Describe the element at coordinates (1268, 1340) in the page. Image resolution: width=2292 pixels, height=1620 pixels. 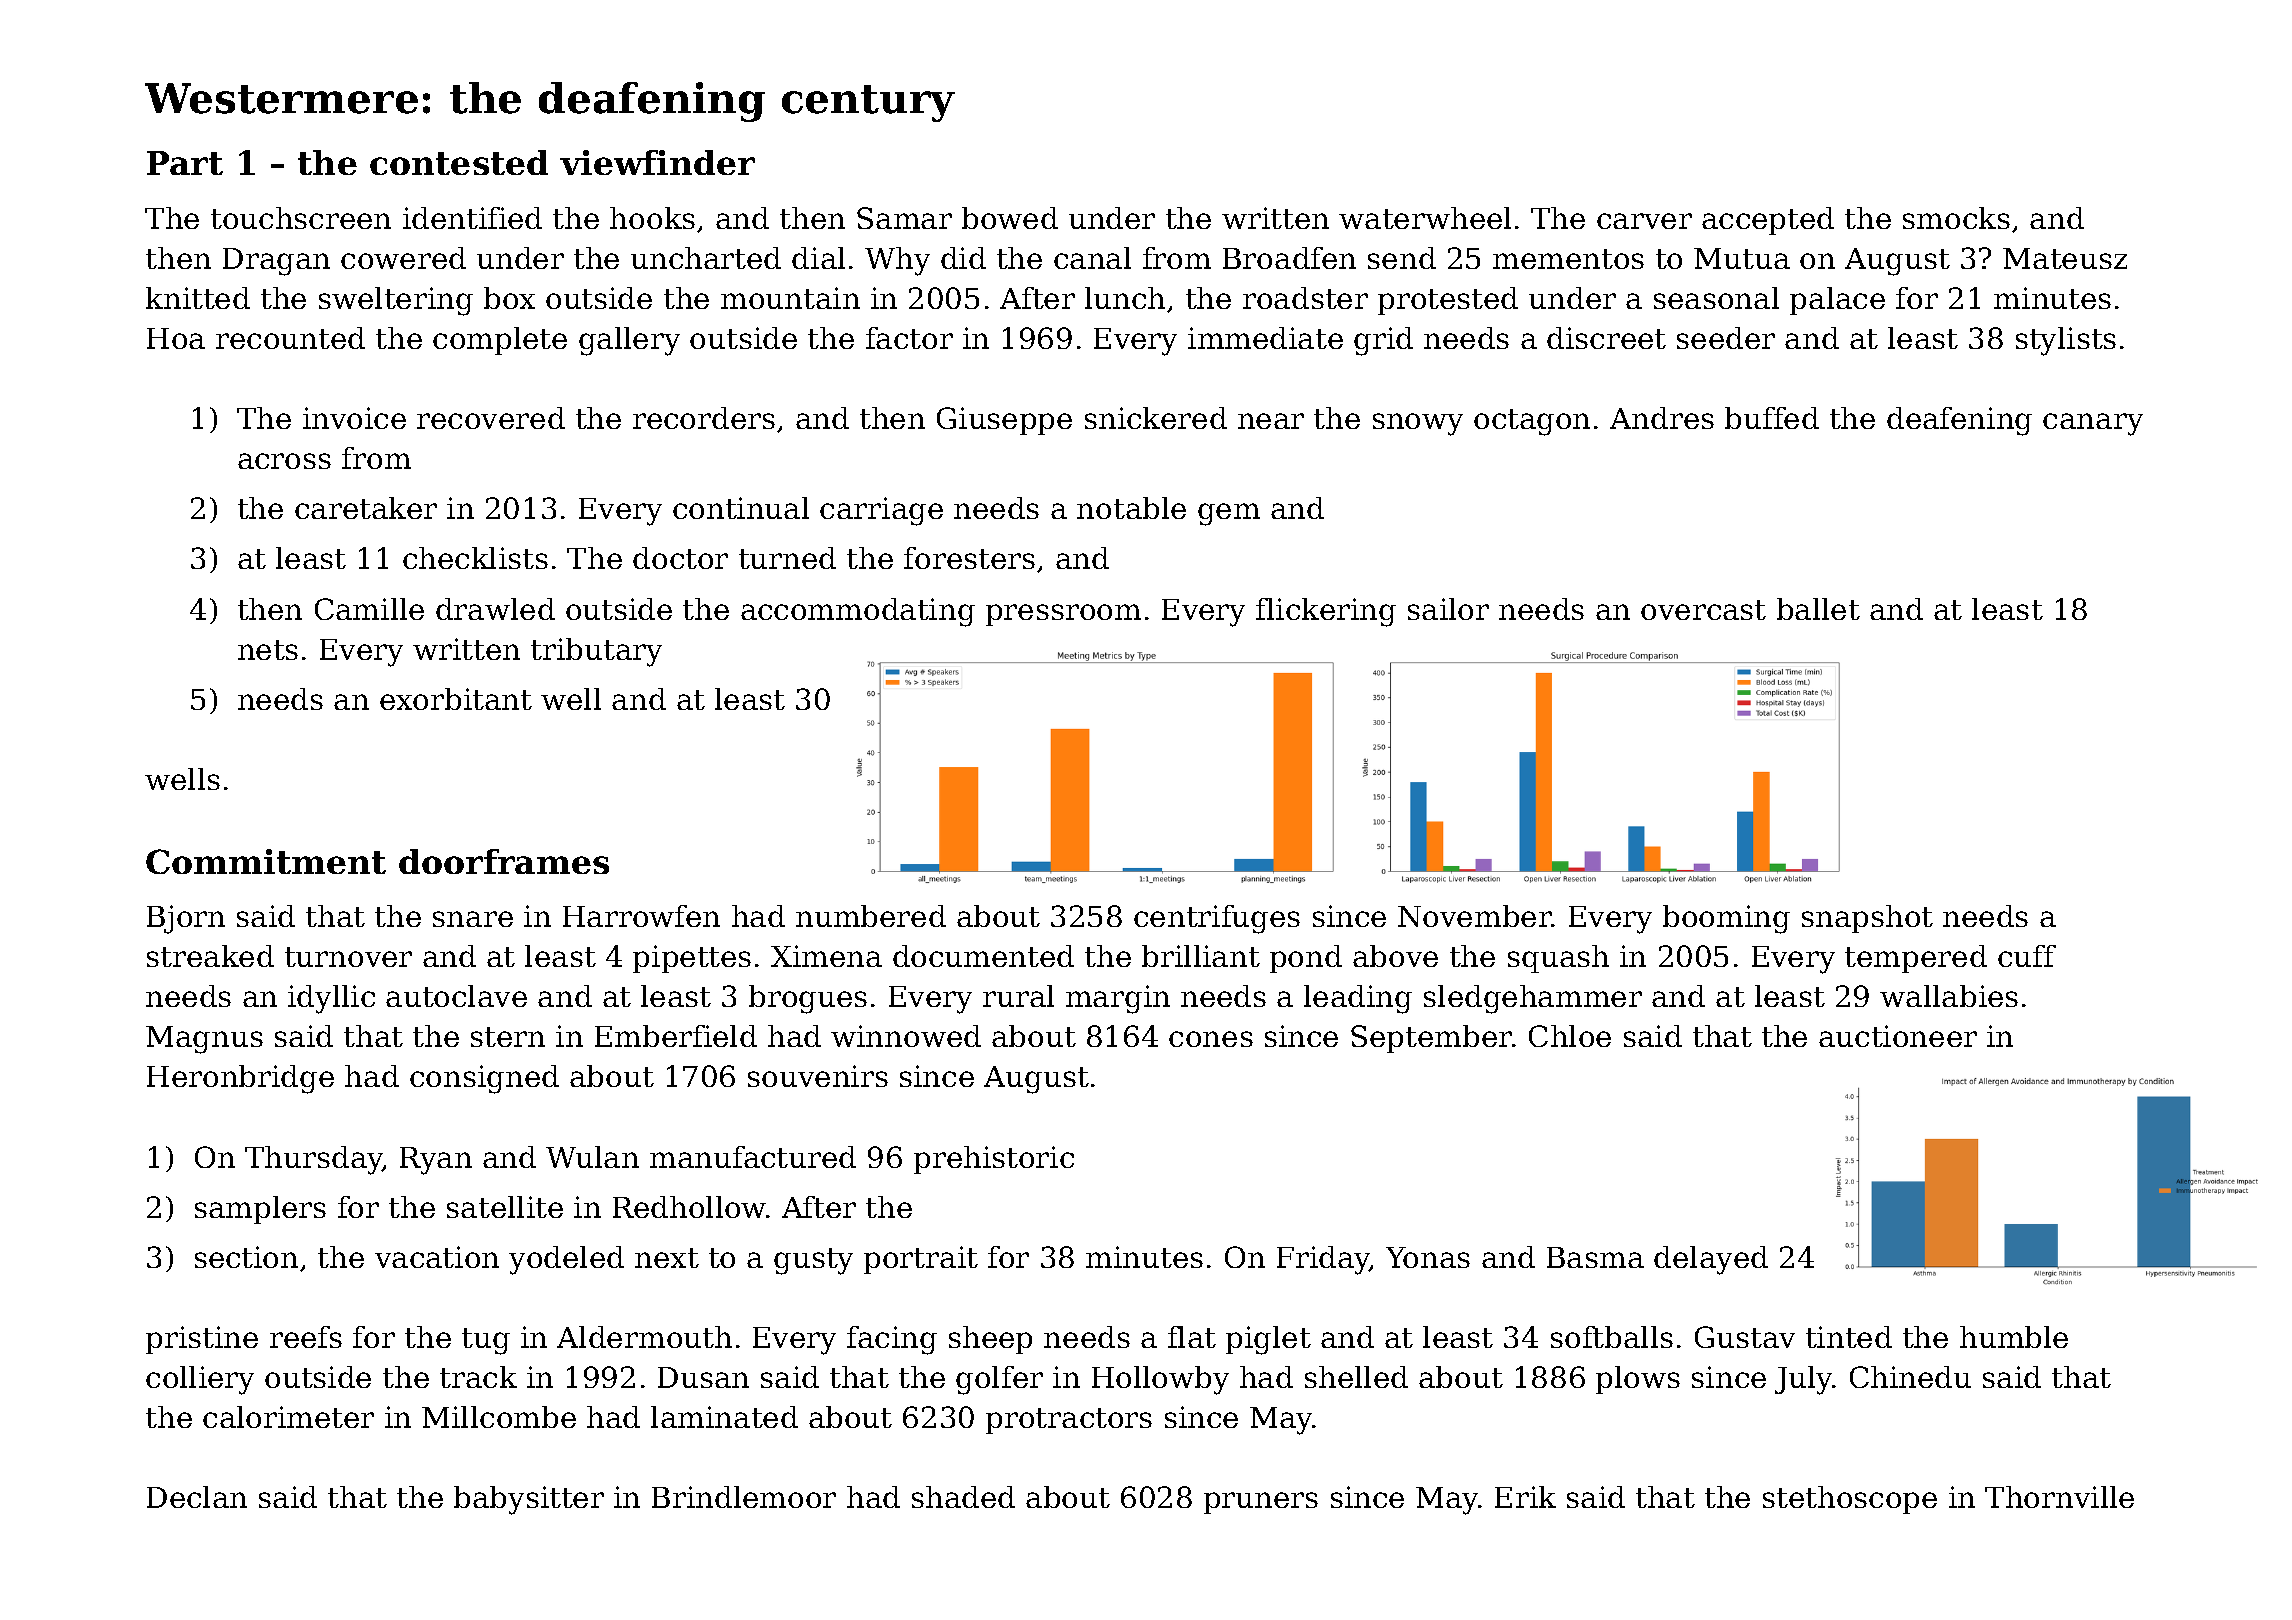
I see `piglet` at that location.
